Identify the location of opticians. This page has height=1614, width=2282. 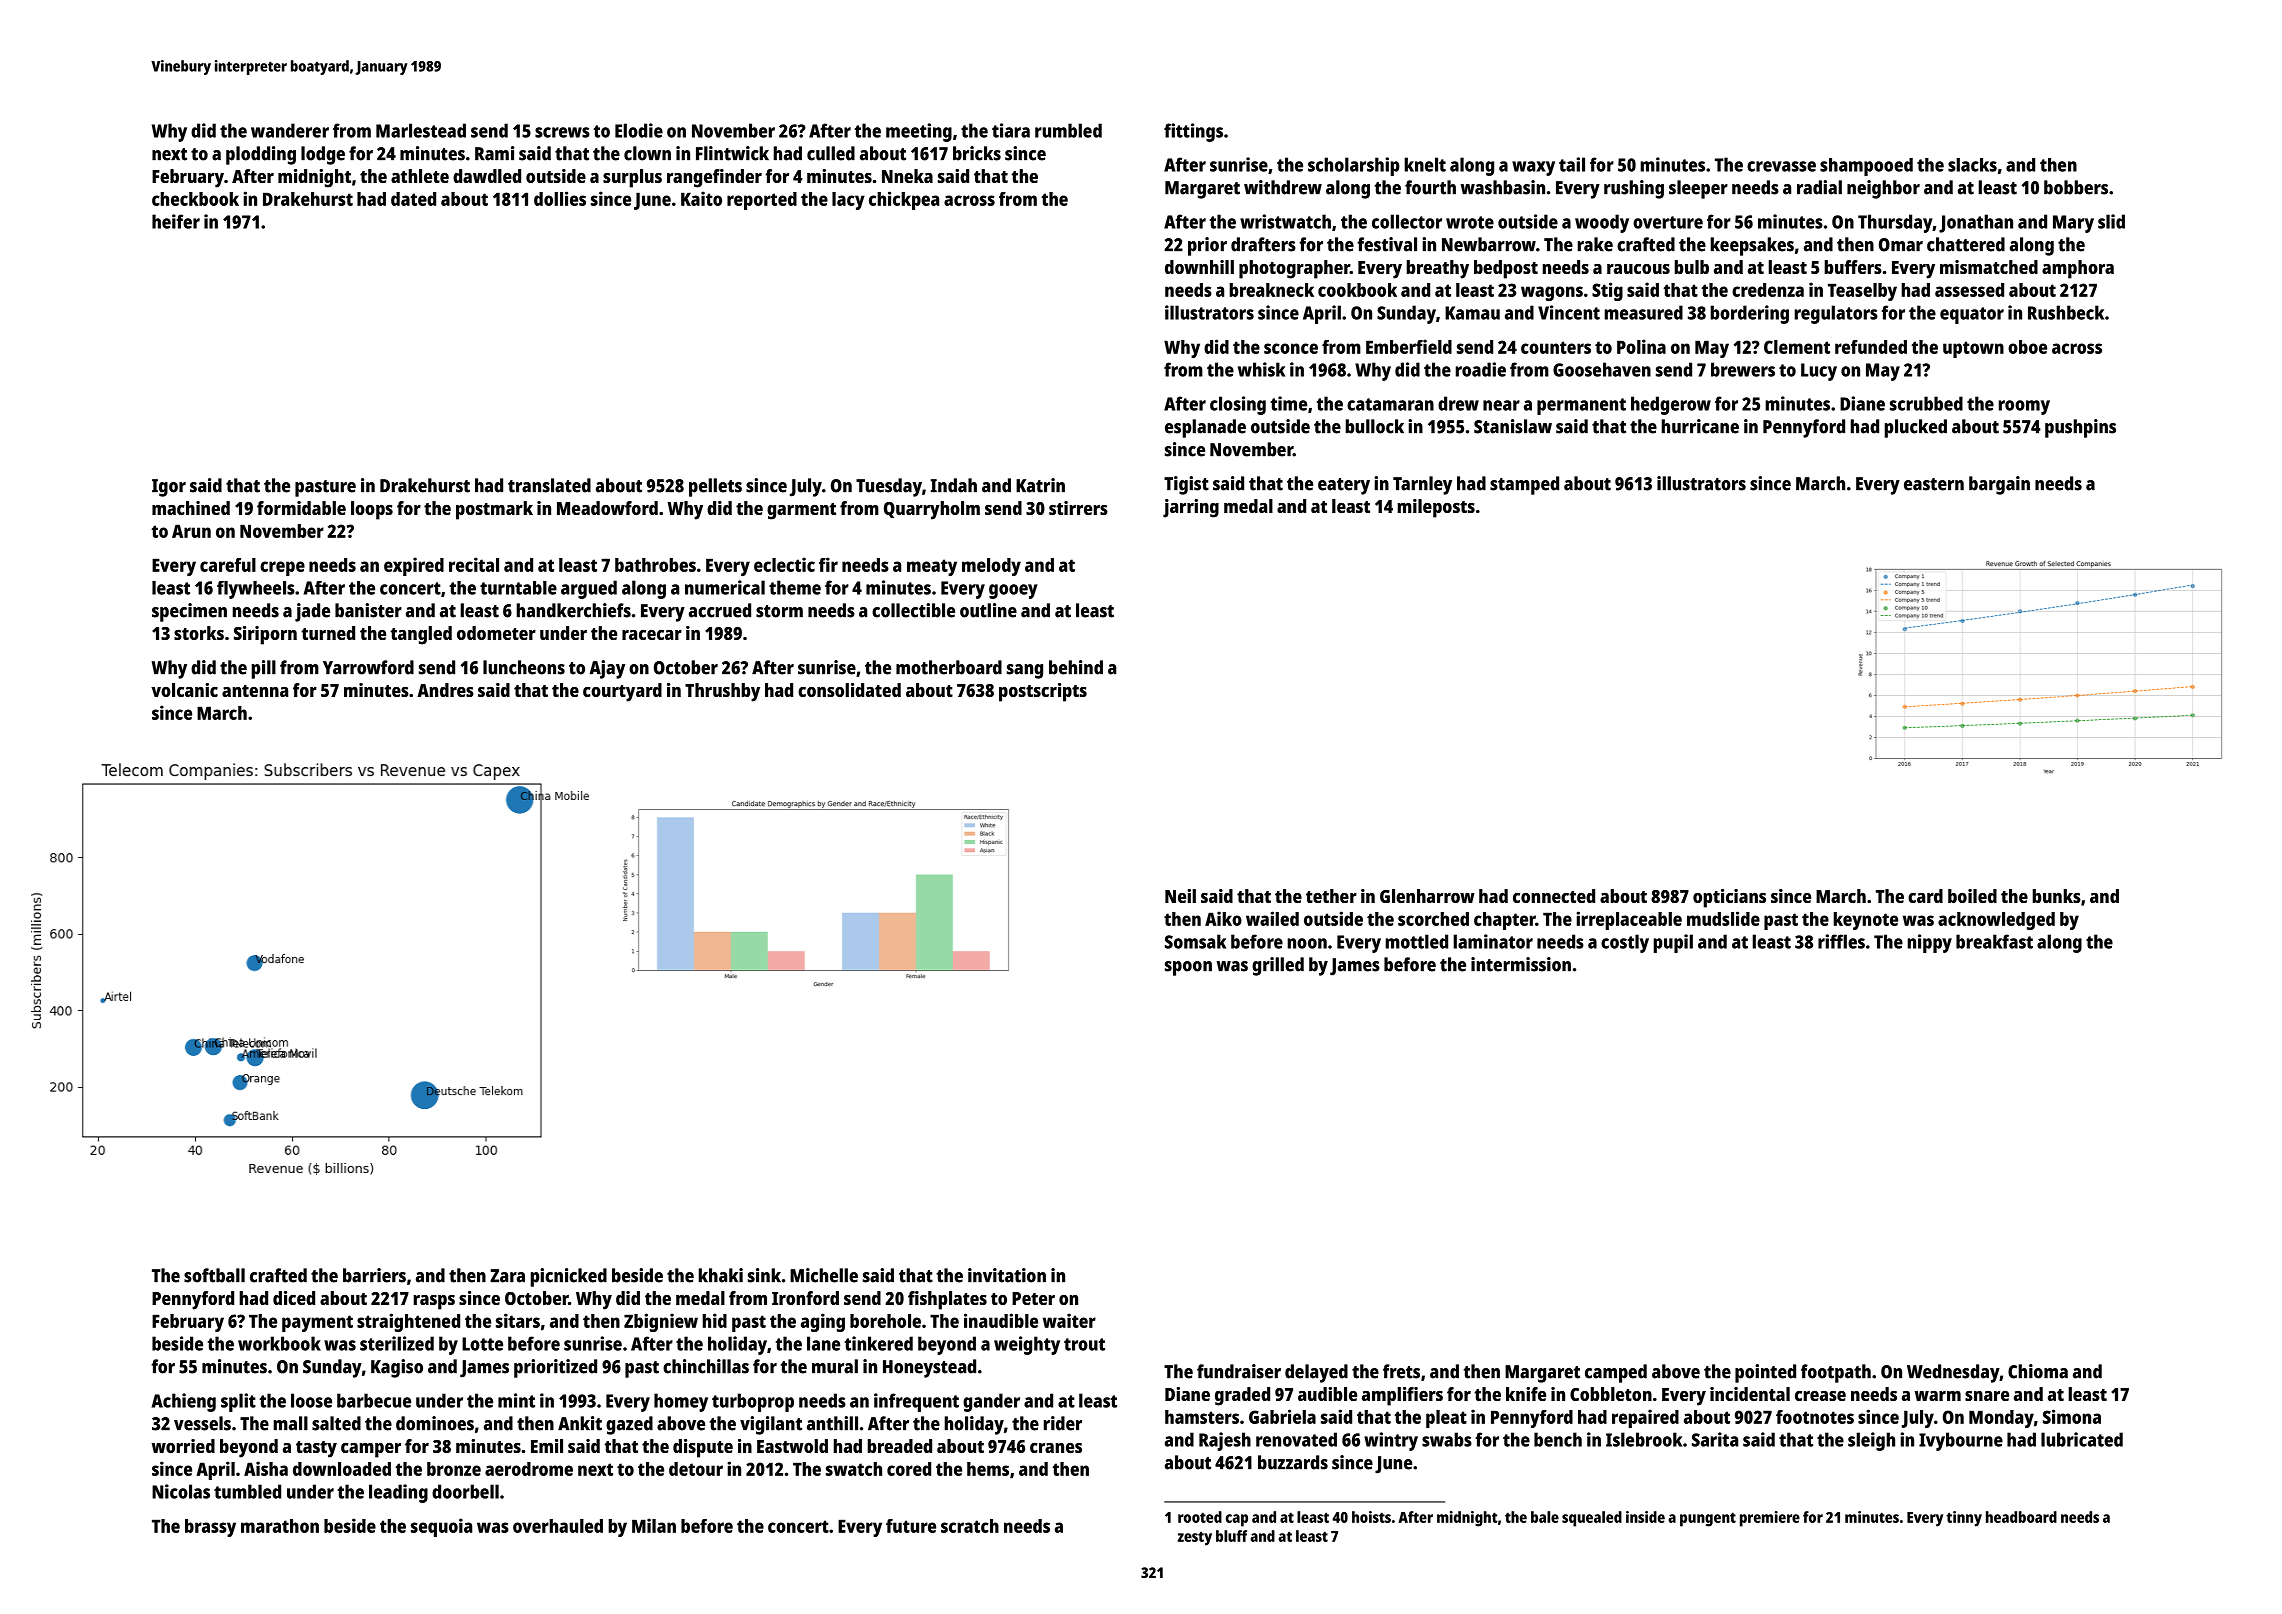
(1729, 898).
